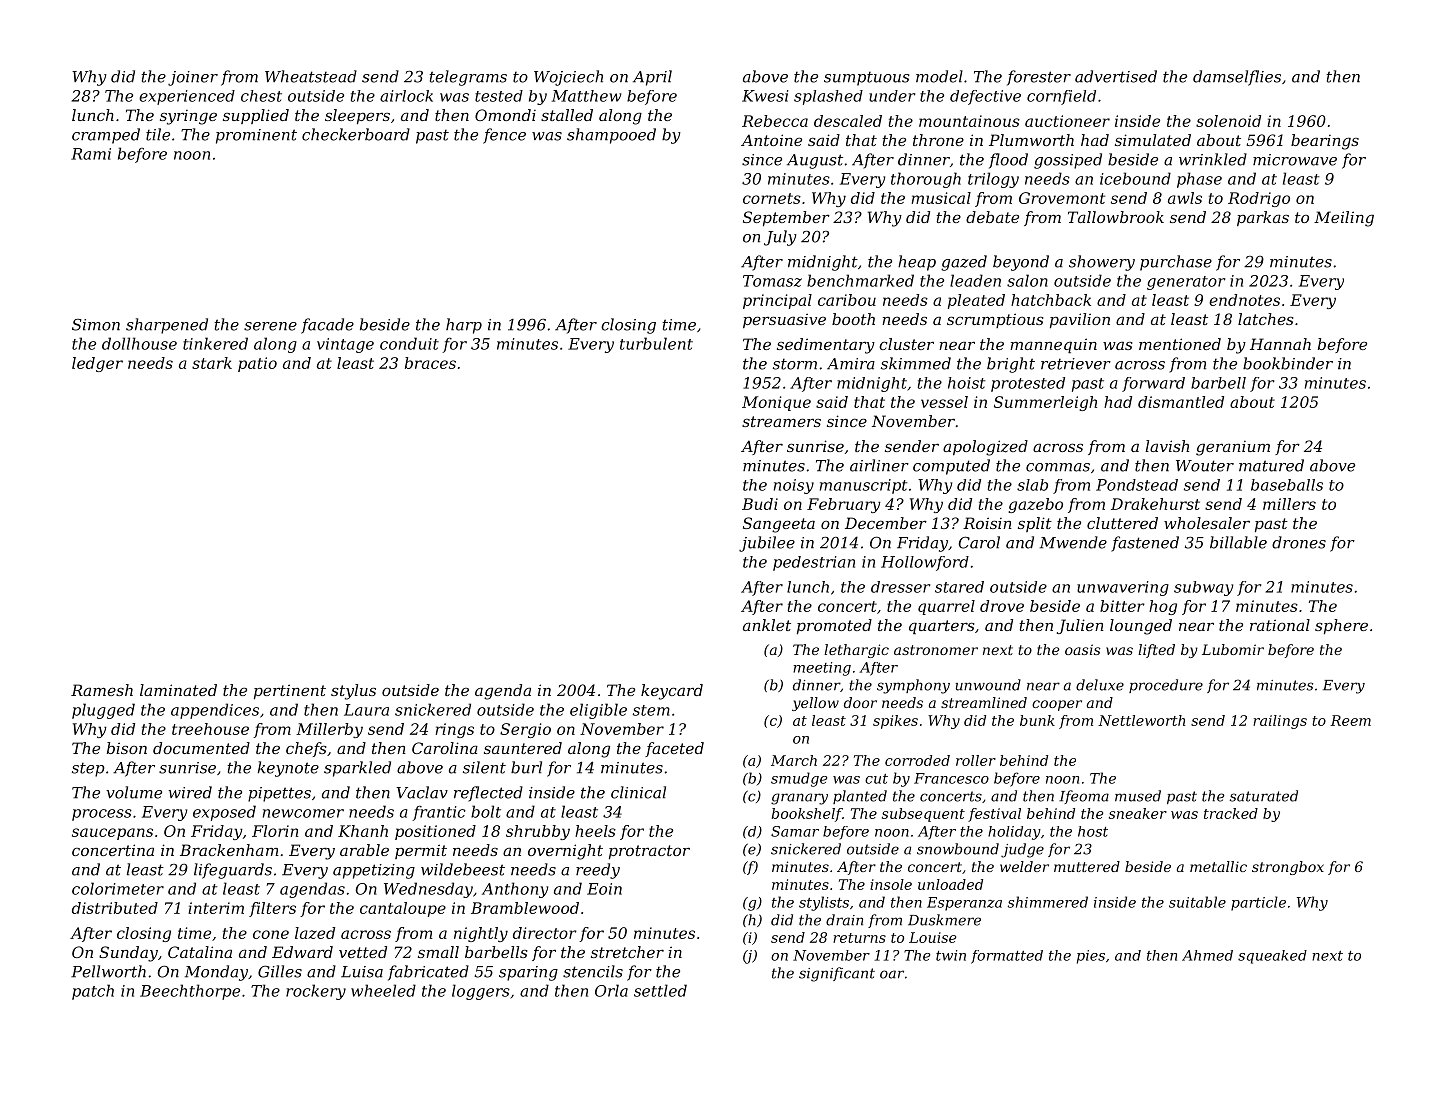  Describe the element at coordinates (772, 198) in the screenshot. I see `cornets` at that location.
